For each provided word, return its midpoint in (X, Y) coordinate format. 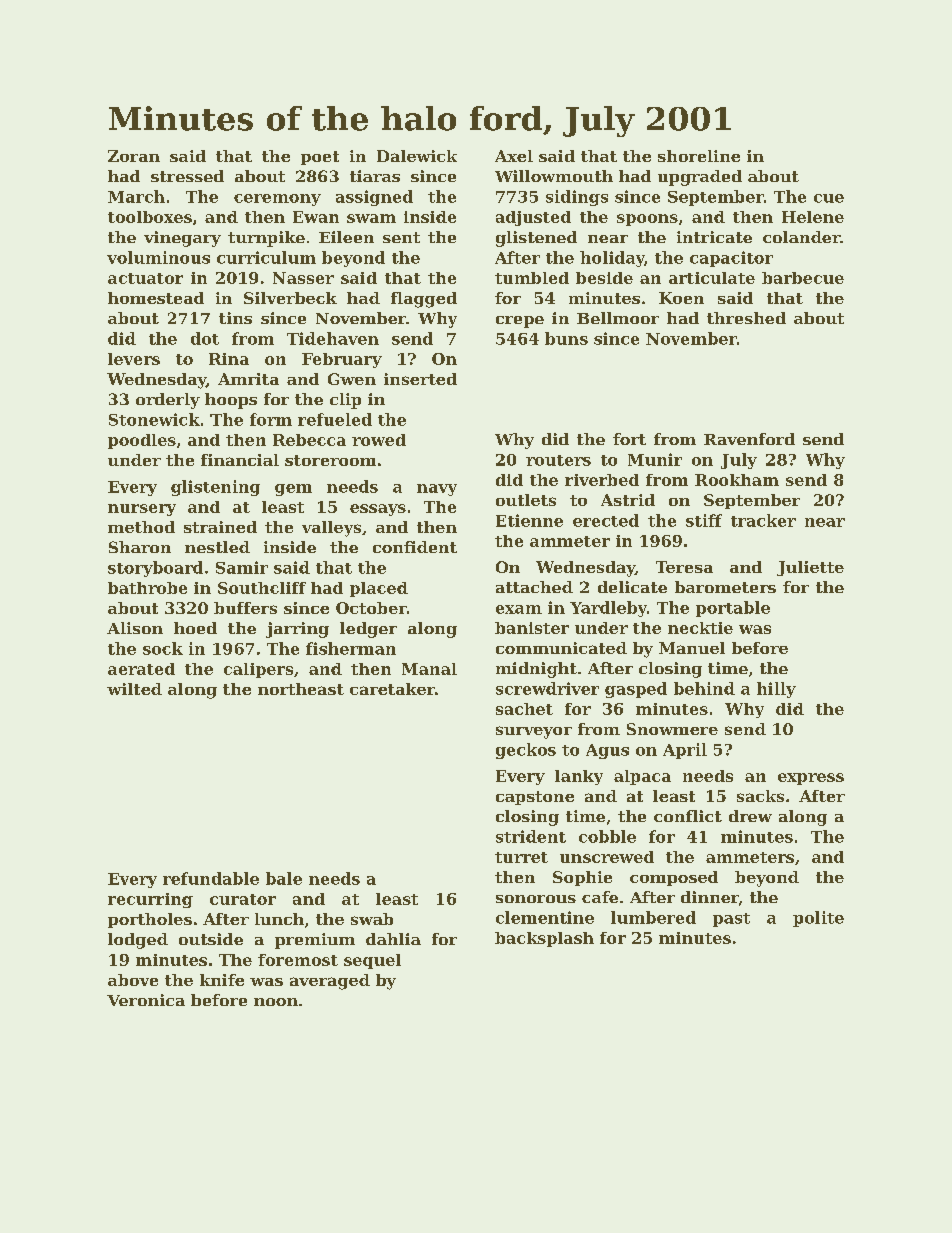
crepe (520, 322)
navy (437, 490)
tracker (763, 520)
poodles (142, 441)
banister (532, 628)
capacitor (731, 259)
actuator (145, 278)
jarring (297, 630)
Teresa (684, 567)
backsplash (544, 939)
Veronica (146, 1000)
